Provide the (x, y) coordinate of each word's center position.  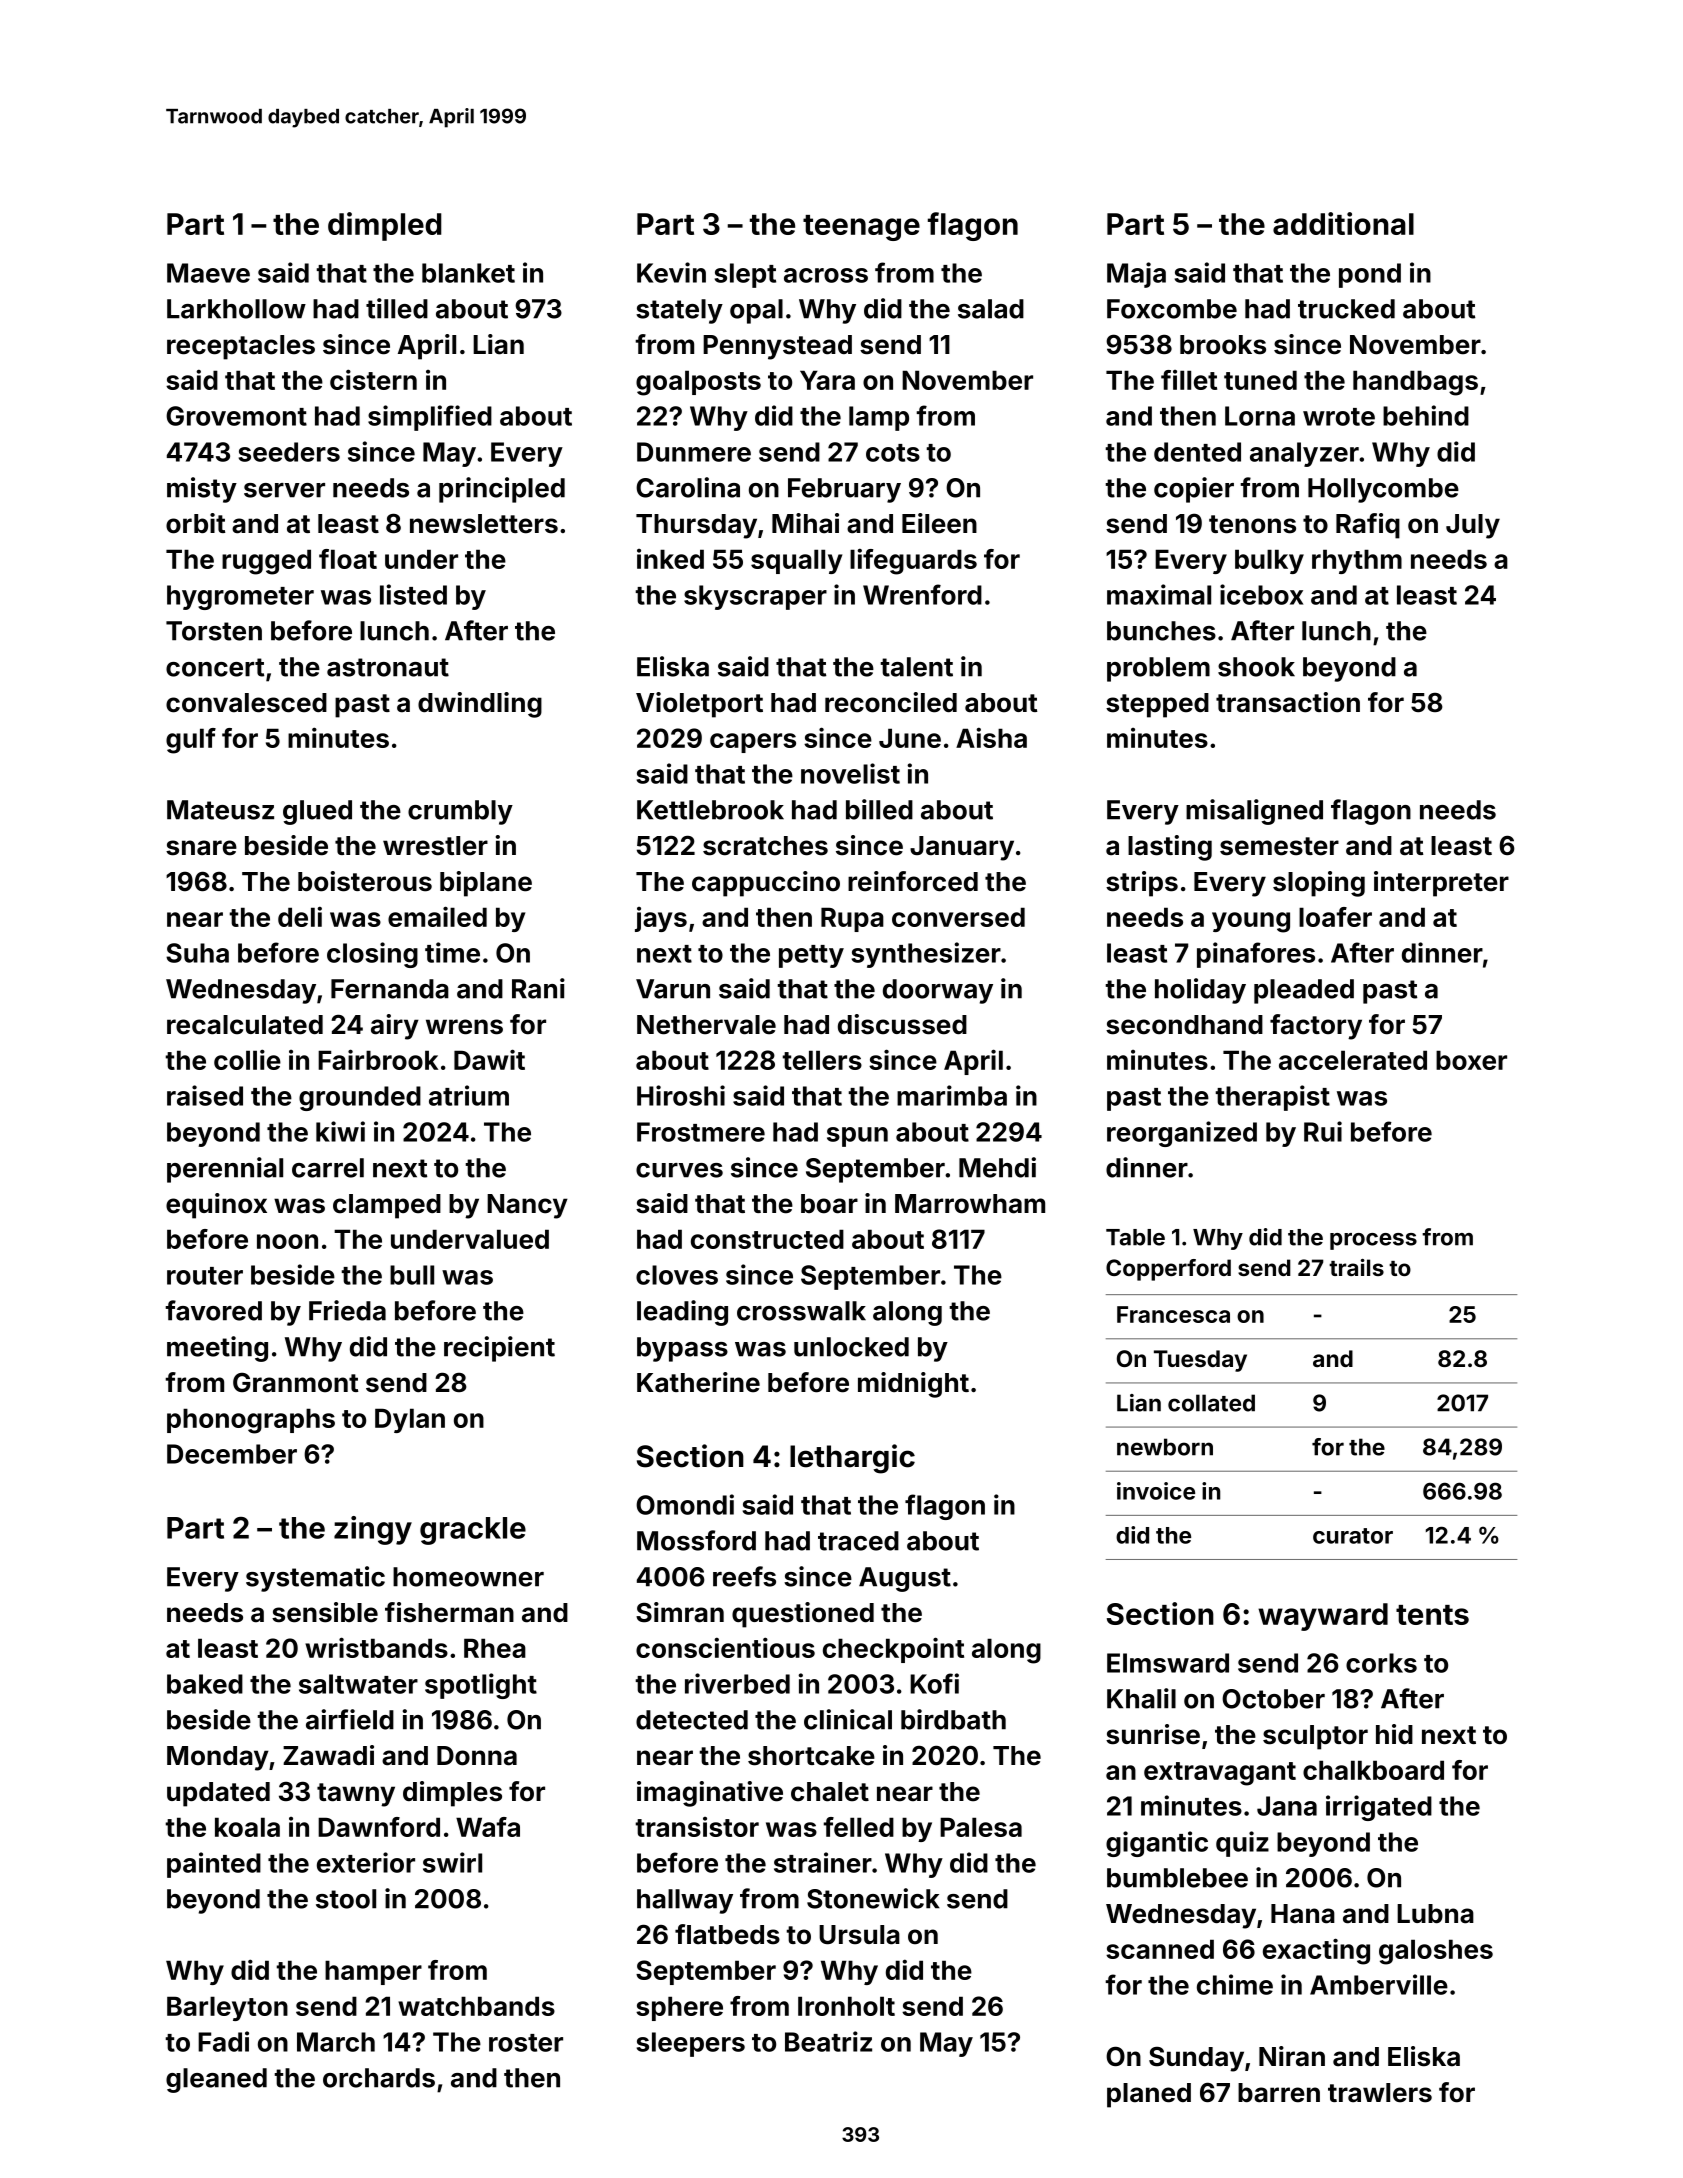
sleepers (691, 2044)
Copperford (1168, 1270)
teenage (861, 228)
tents (1432, 1615)
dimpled (385, 226)
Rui (1323, 1131)
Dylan (410, 1420)
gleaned (216, 2080)
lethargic (852, 1459)
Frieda (347, 1310)
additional (1343, 223)
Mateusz (220, 810)
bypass (682, 1349)
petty (811, 956)
